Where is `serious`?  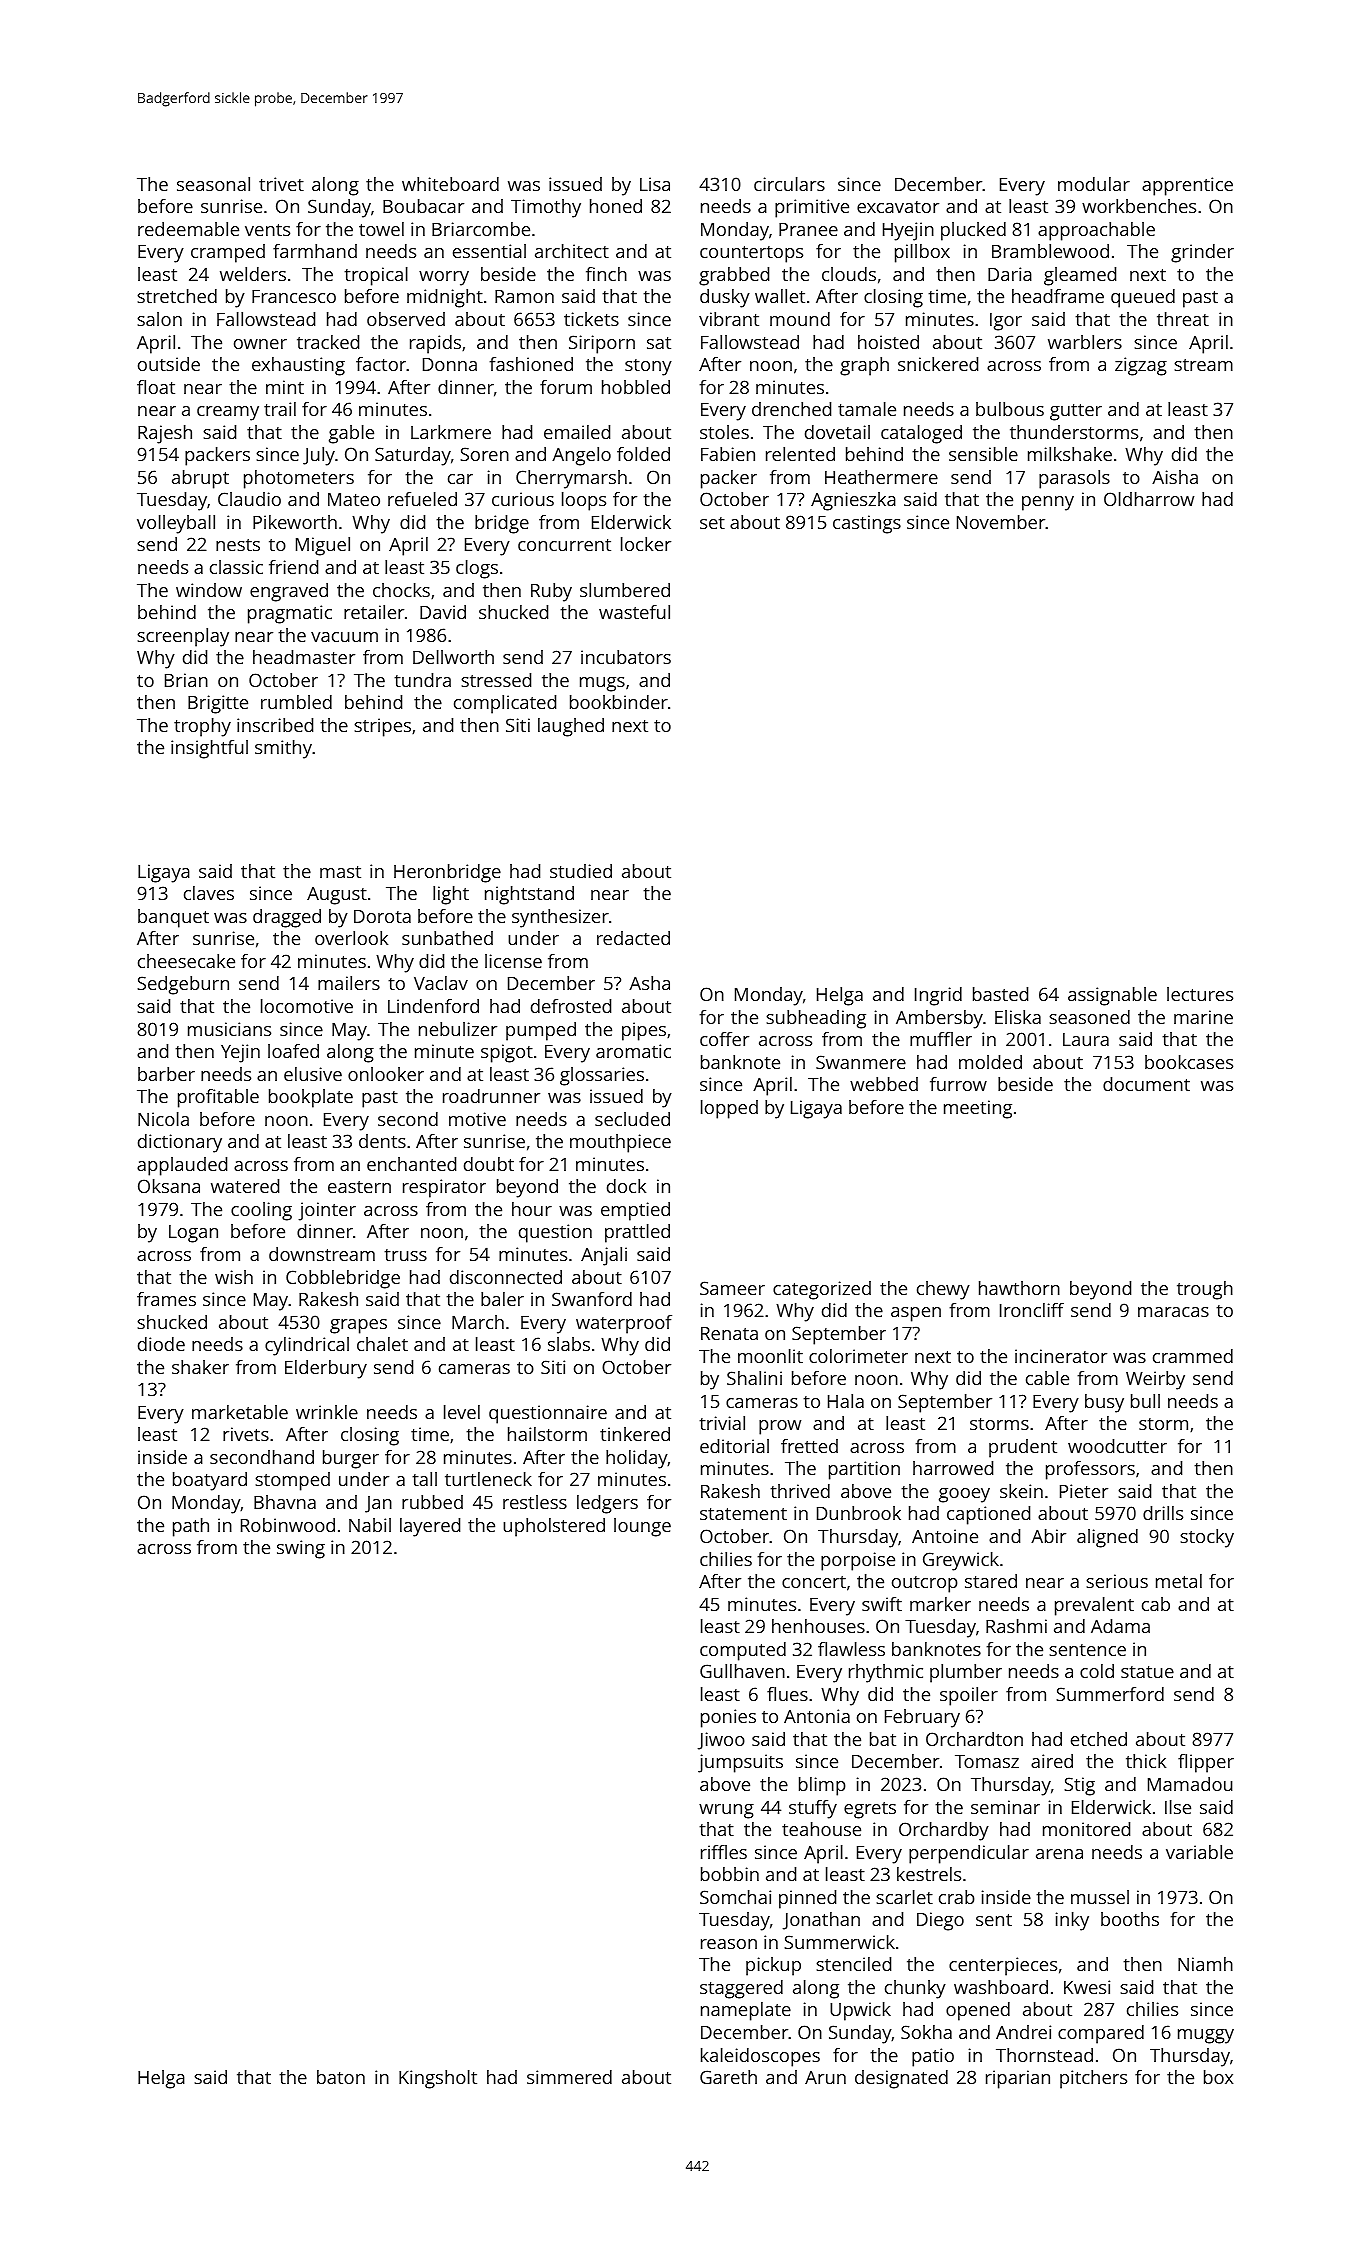
serious is located at coordinates (1117, 1581).
